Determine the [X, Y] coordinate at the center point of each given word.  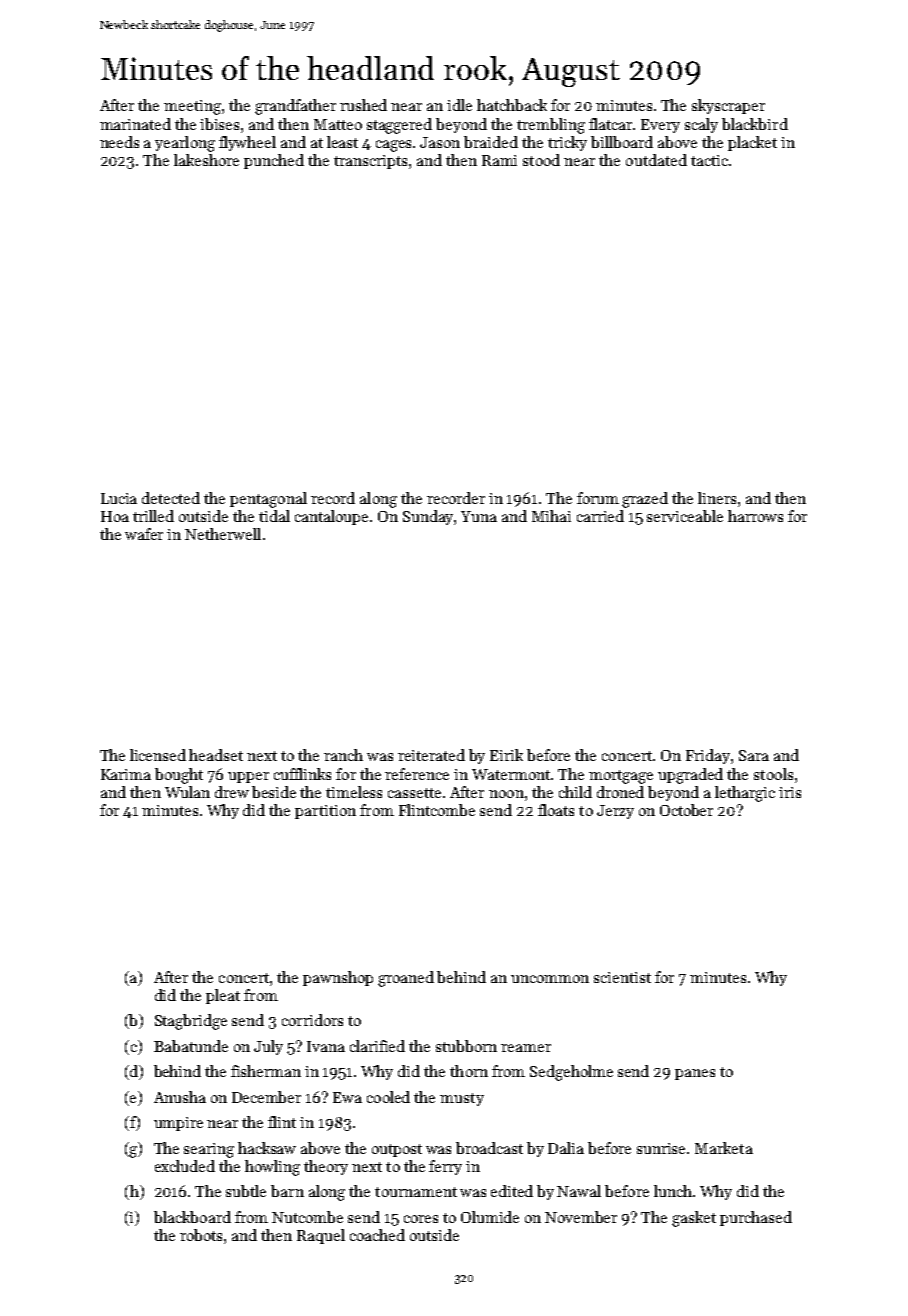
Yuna [479, 516]
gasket [694, 1219]
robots [201, 1235]
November [581, 1217]
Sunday [429, 517]
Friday [708, 756]
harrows [755, 516]
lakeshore [206, 160]
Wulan [187, 792]
